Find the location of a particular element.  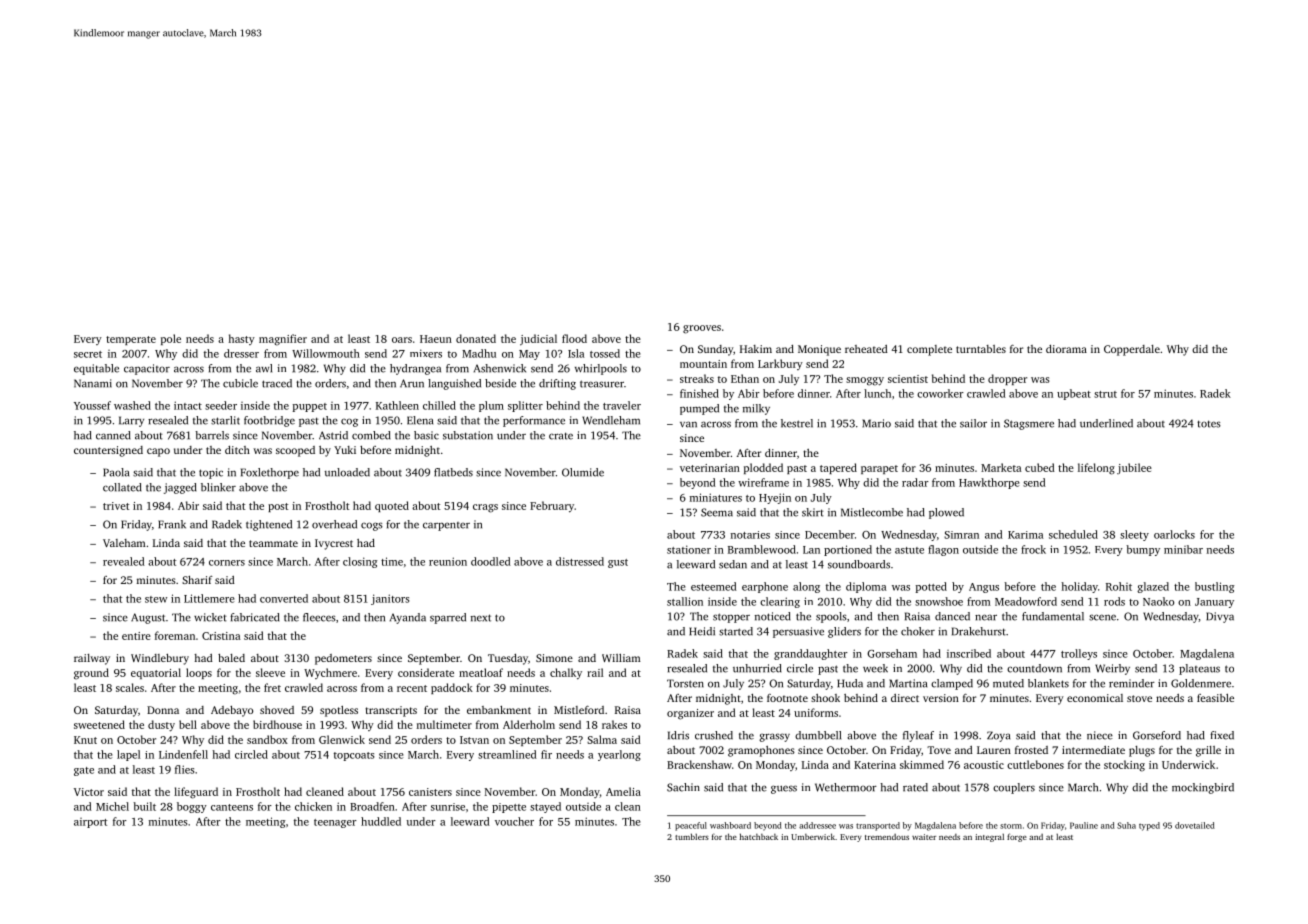

dresser is located at coordinates (241, 353).
